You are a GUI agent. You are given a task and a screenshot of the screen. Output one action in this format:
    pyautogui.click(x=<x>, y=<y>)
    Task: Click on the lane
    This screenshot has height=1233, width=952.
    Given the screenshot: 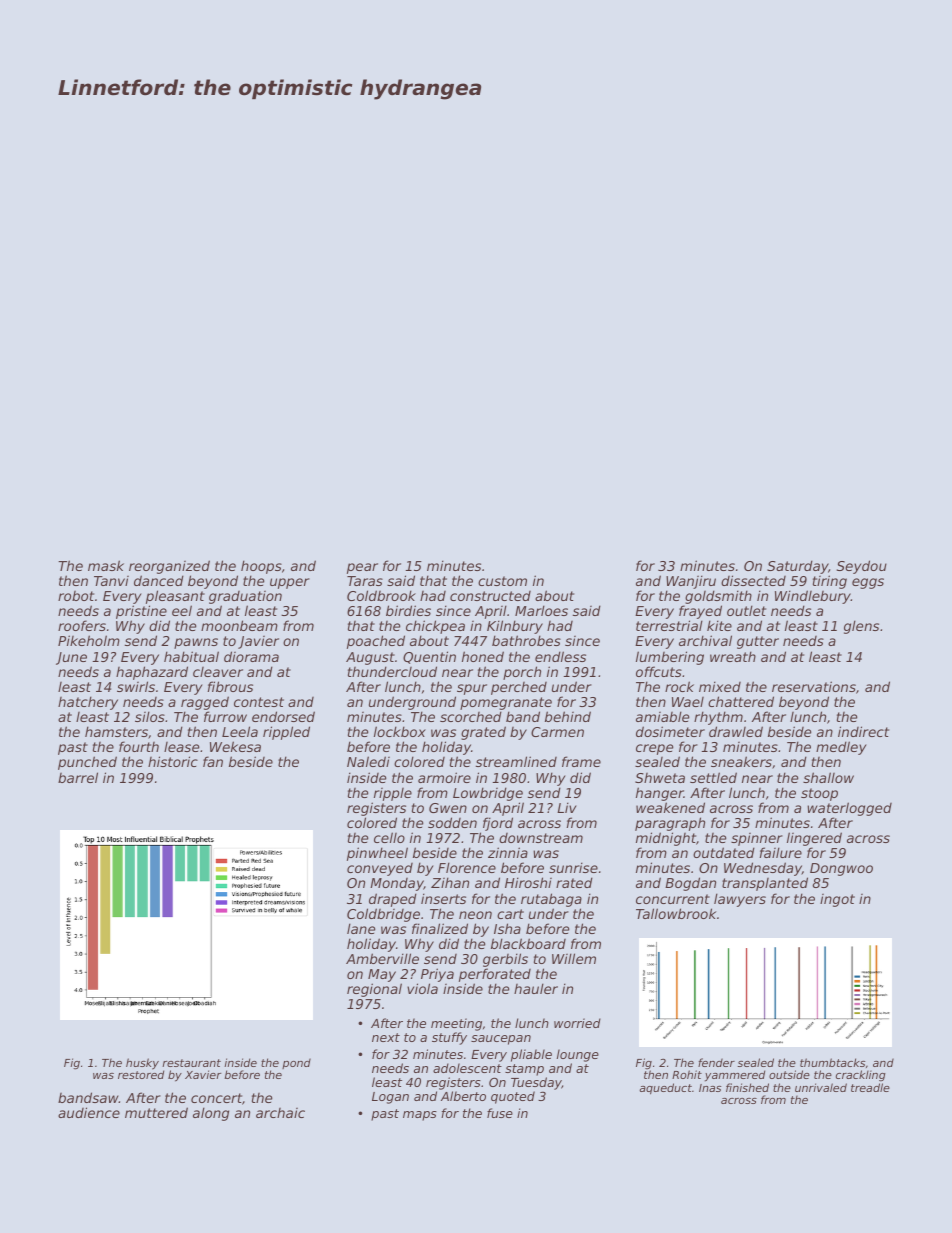 What is the action you would take?
    pyautogui.click(x=361, y=928)
